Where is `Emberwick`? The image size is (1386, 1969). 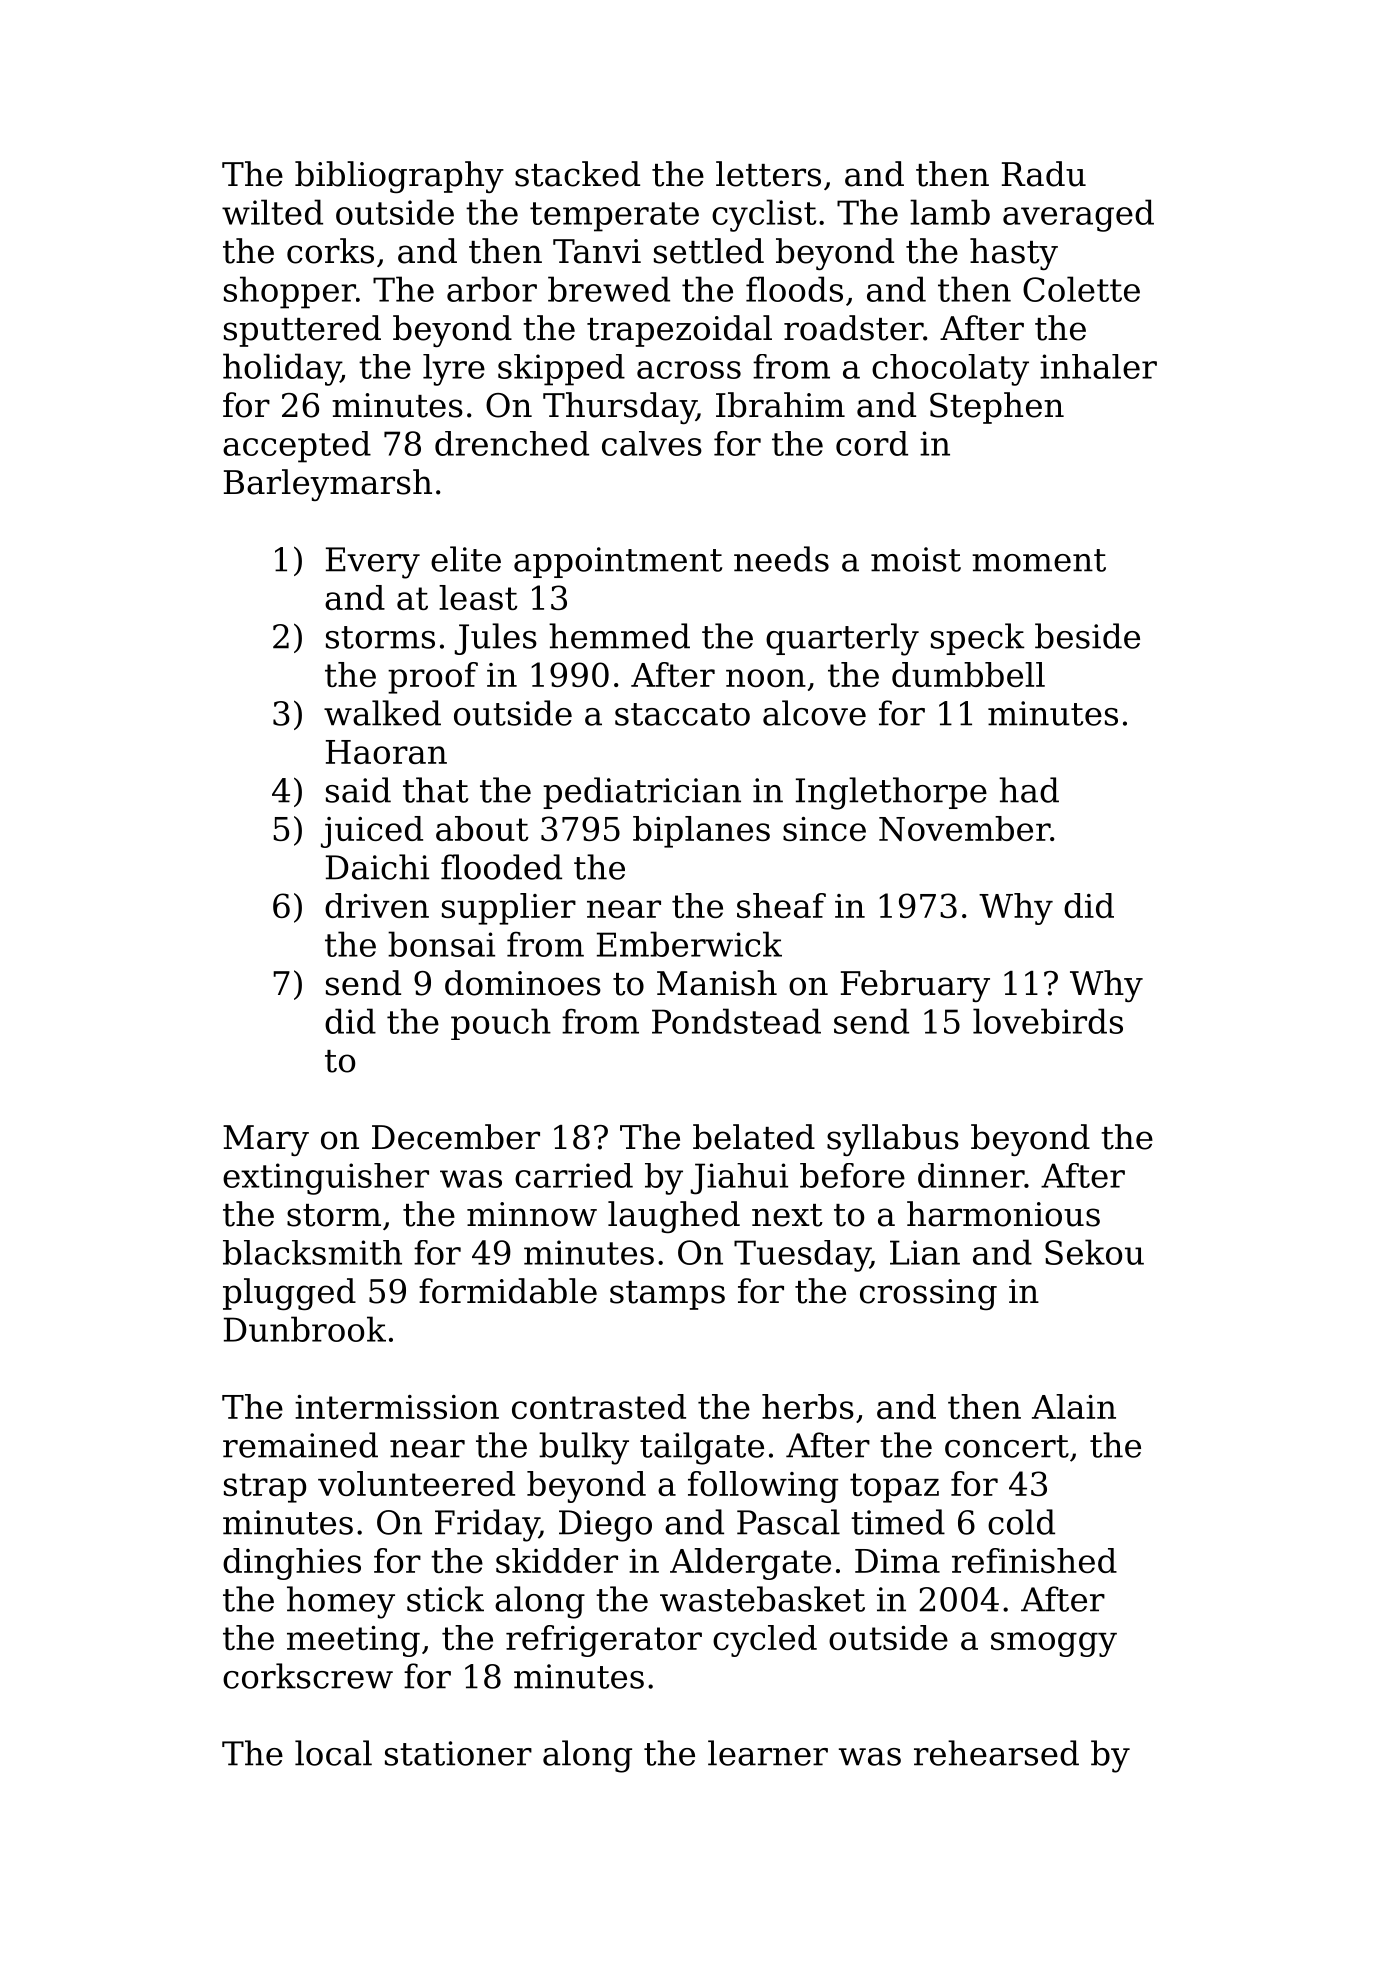
Emberwick is located at coordinates (689, 944).
